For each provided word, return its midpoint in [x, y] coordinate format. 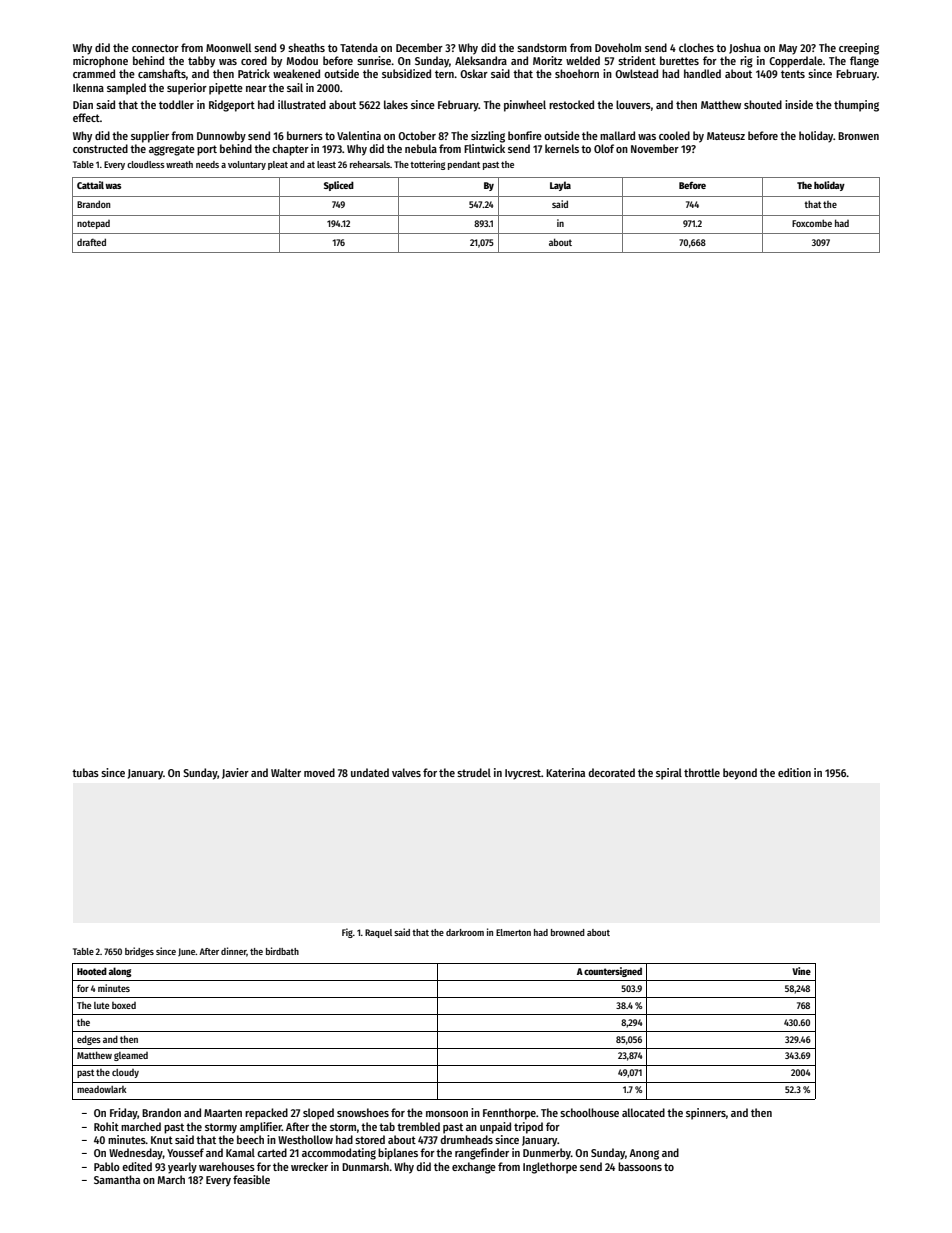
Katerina [565, 772]
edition [794, 772]
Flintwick [484, 148]
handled [702, 73]
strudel [474, 772]
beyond [740, 774]
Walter [286, 772]
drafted [91, 242]
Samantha [117, 1179]
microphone [100, 62]
